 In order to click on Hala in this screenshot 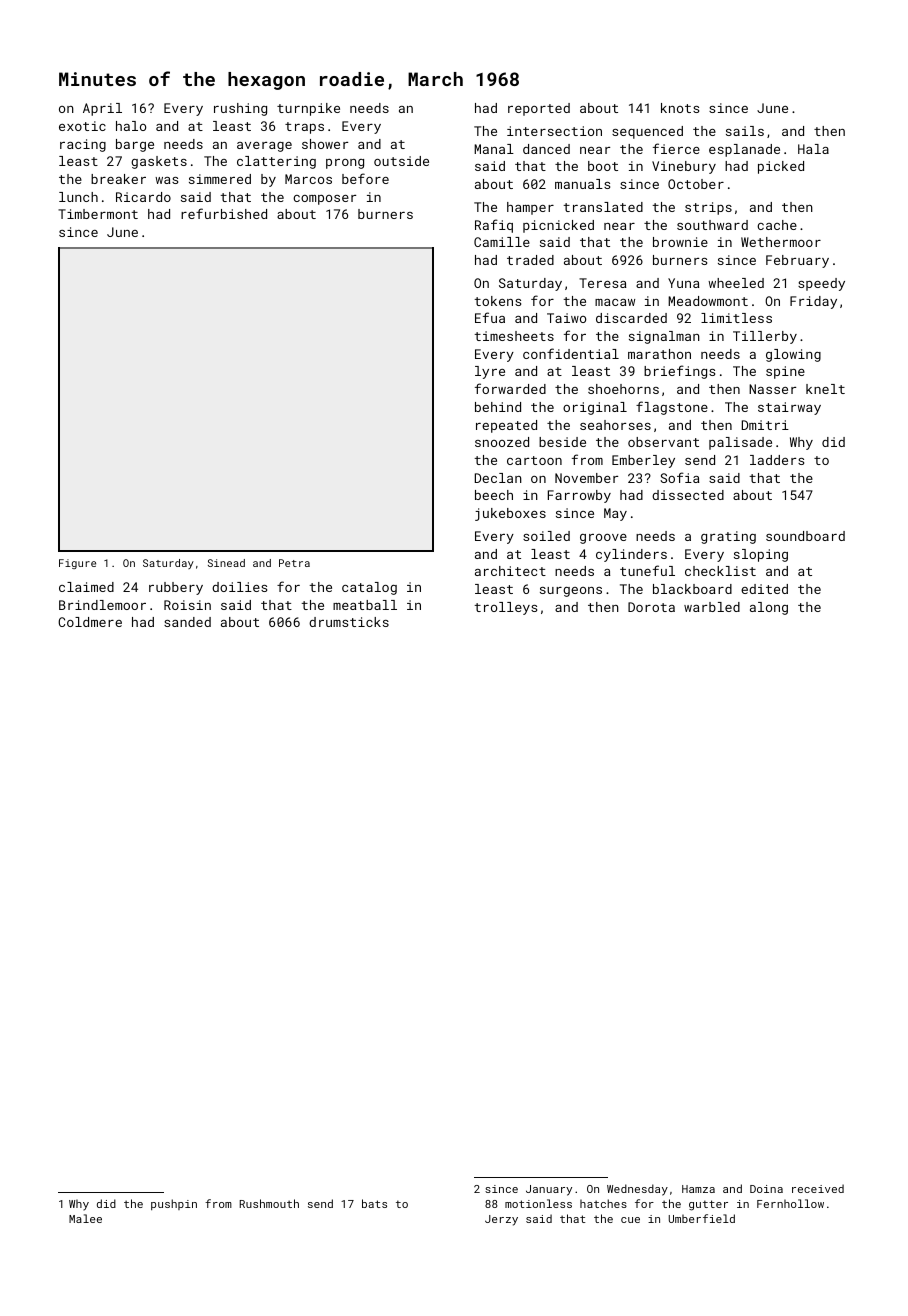, I will do `click(813, 149)`.
